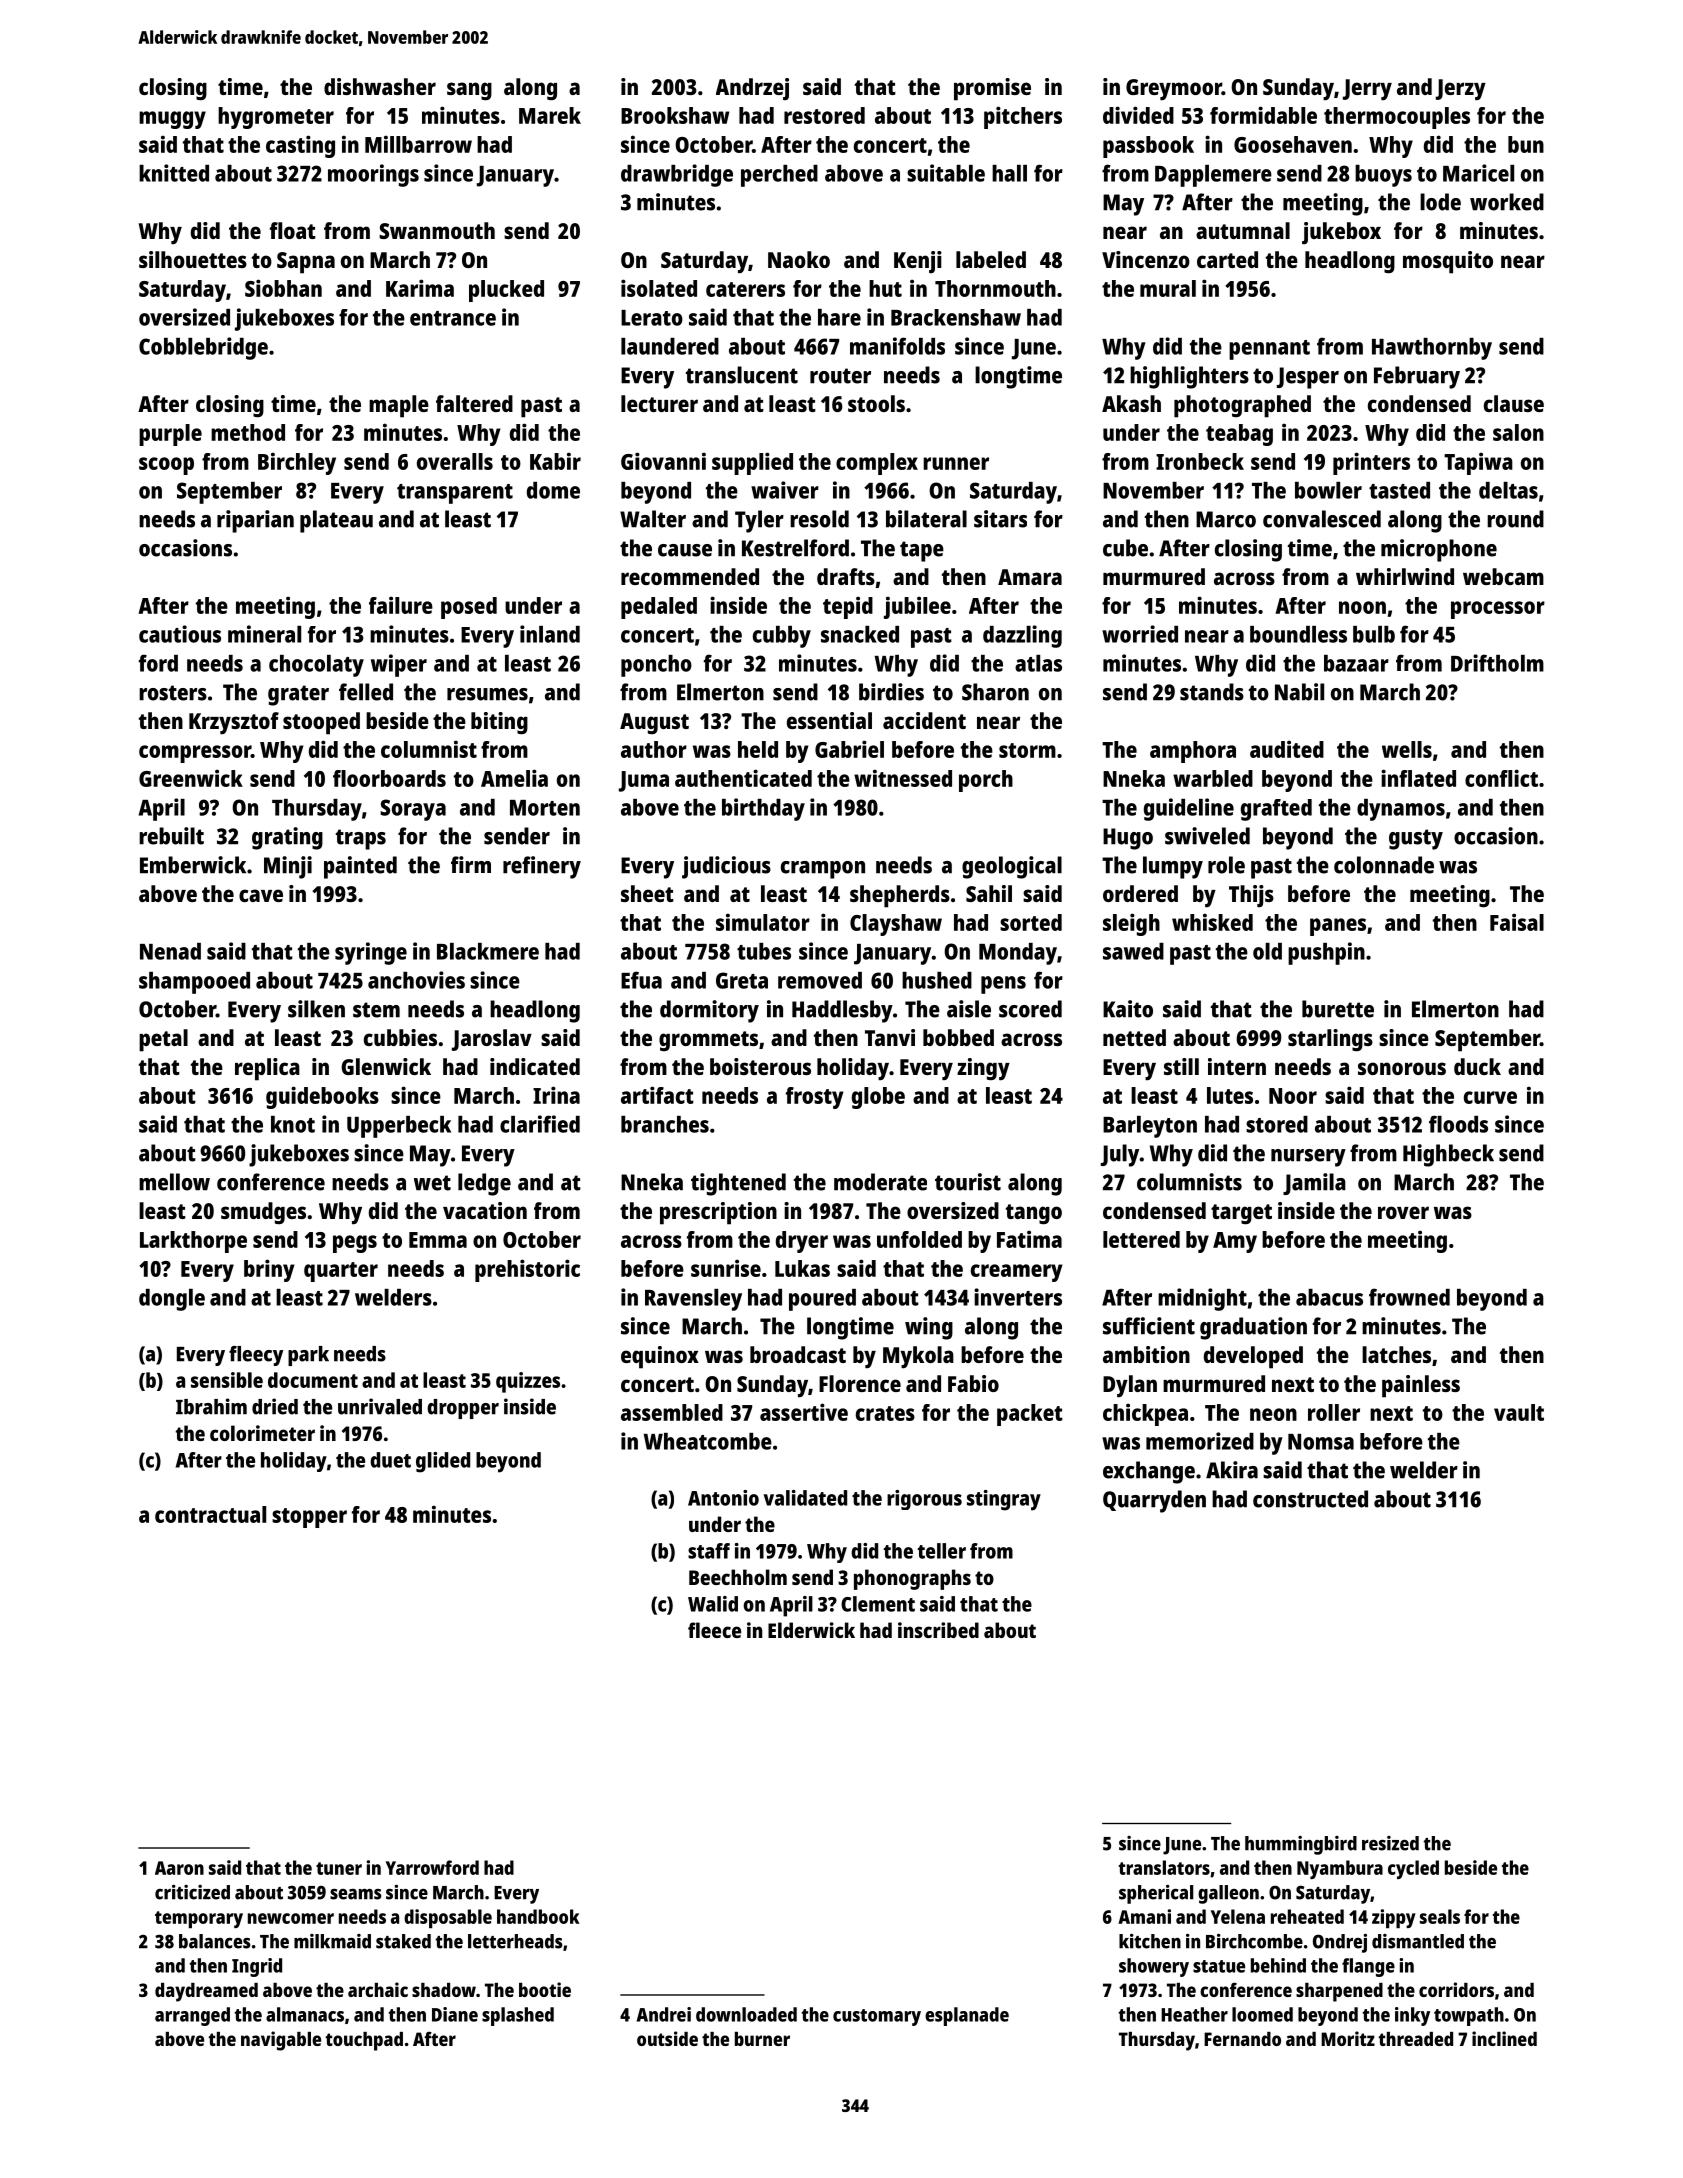 This screenshot has width=1683, height=2178. I want to click on Driftholm, so click(1497, 663).
